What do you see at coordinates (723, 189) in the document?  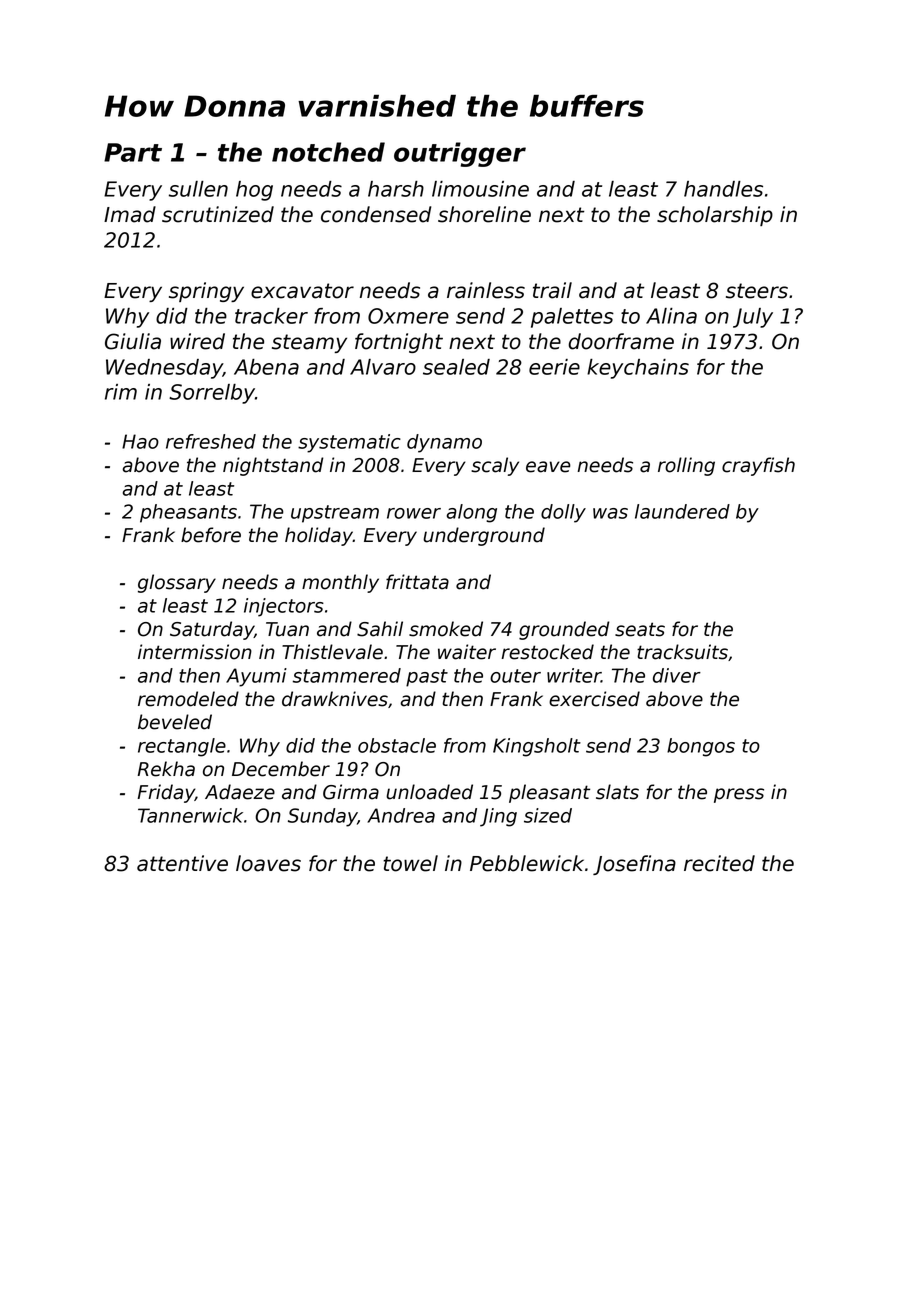 I see `handles` at bounding box center [723, 189].
